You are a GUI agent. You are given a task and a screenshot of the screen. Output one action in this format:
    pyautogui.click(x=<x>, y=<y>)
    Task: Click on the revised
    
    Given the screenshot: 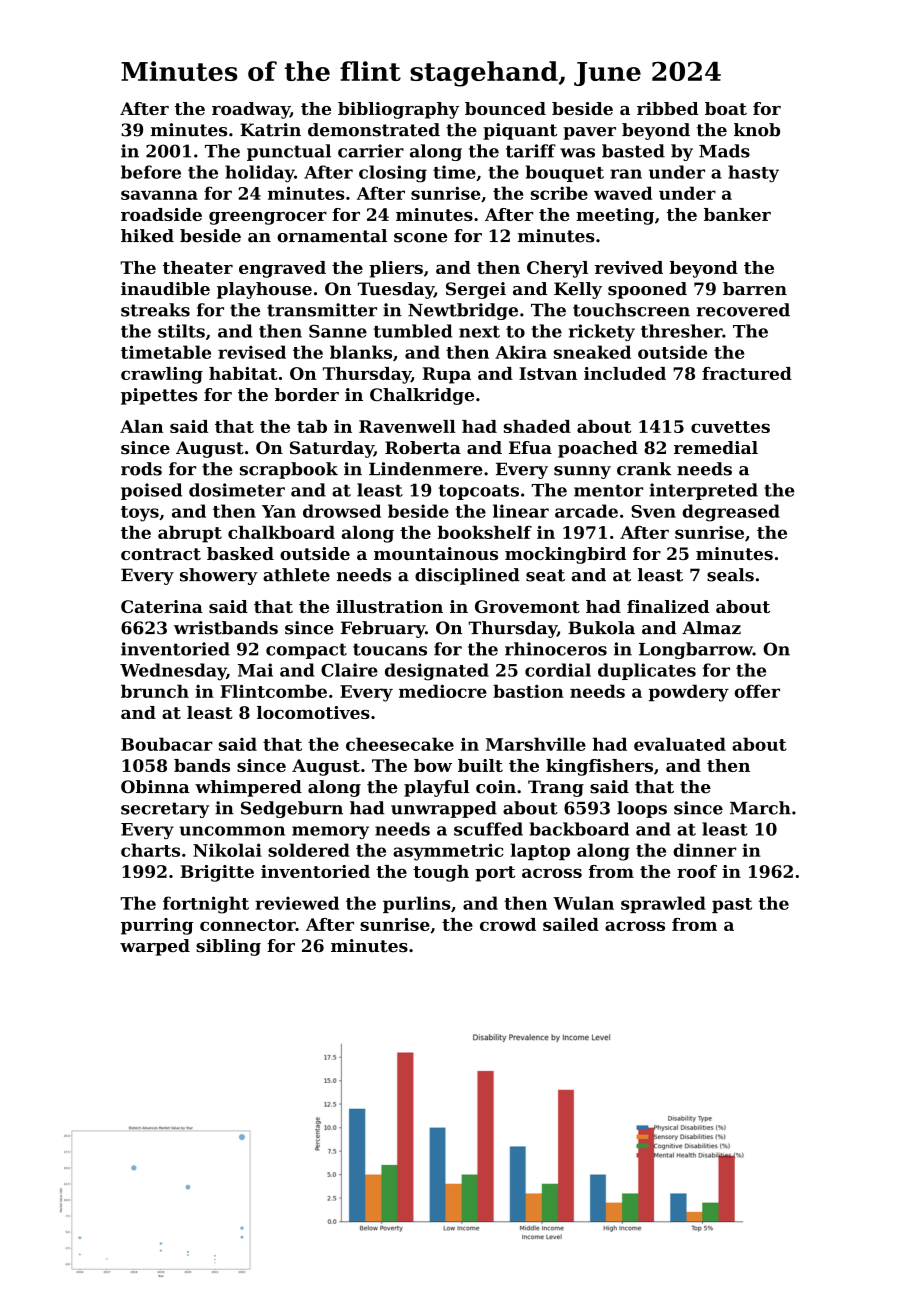 What is the action you would take?
    pyautogui.click(x=252, y=352)
